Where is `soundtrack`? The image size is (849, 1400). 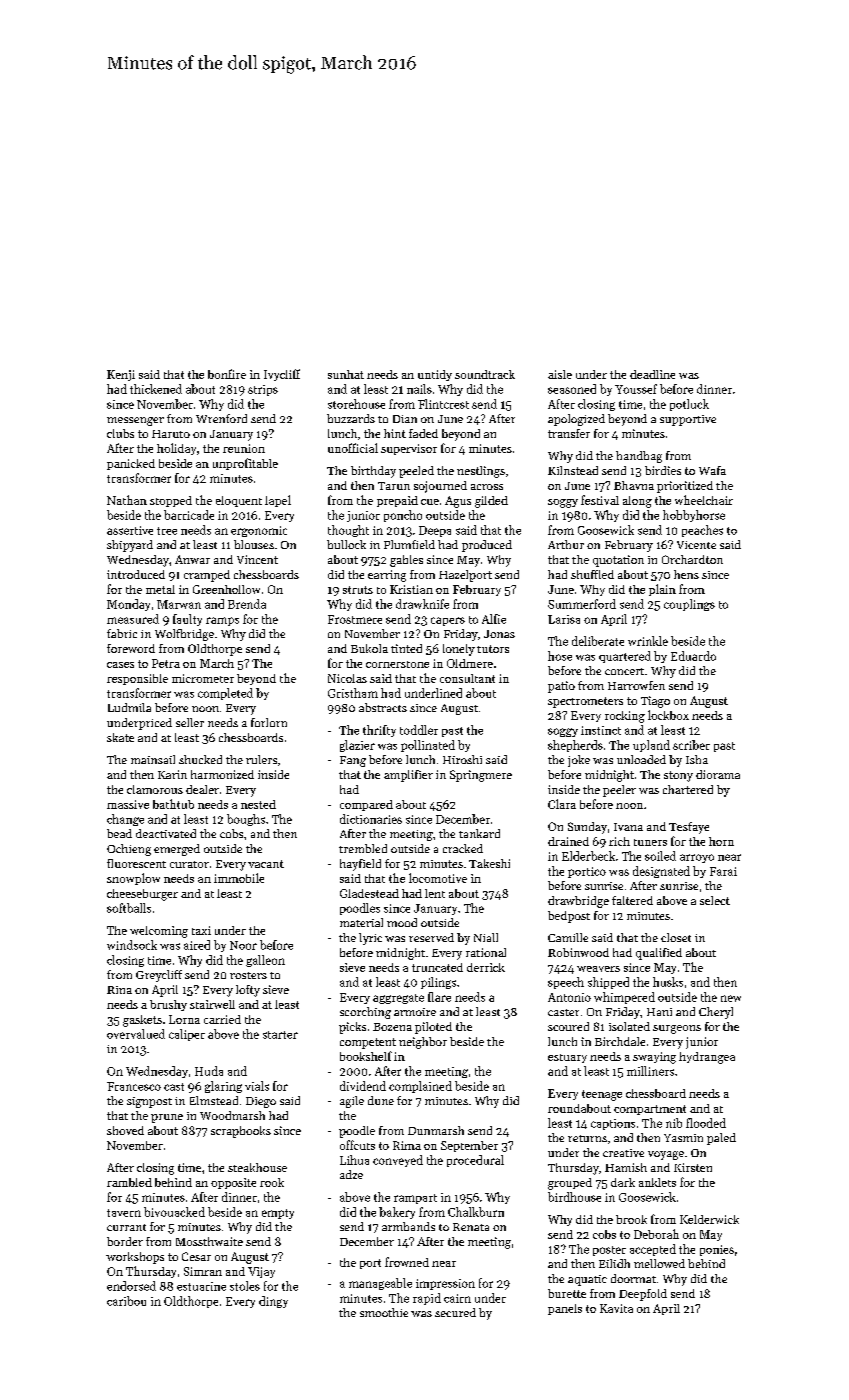 soundtrack is located at coordinates (485, 374).
